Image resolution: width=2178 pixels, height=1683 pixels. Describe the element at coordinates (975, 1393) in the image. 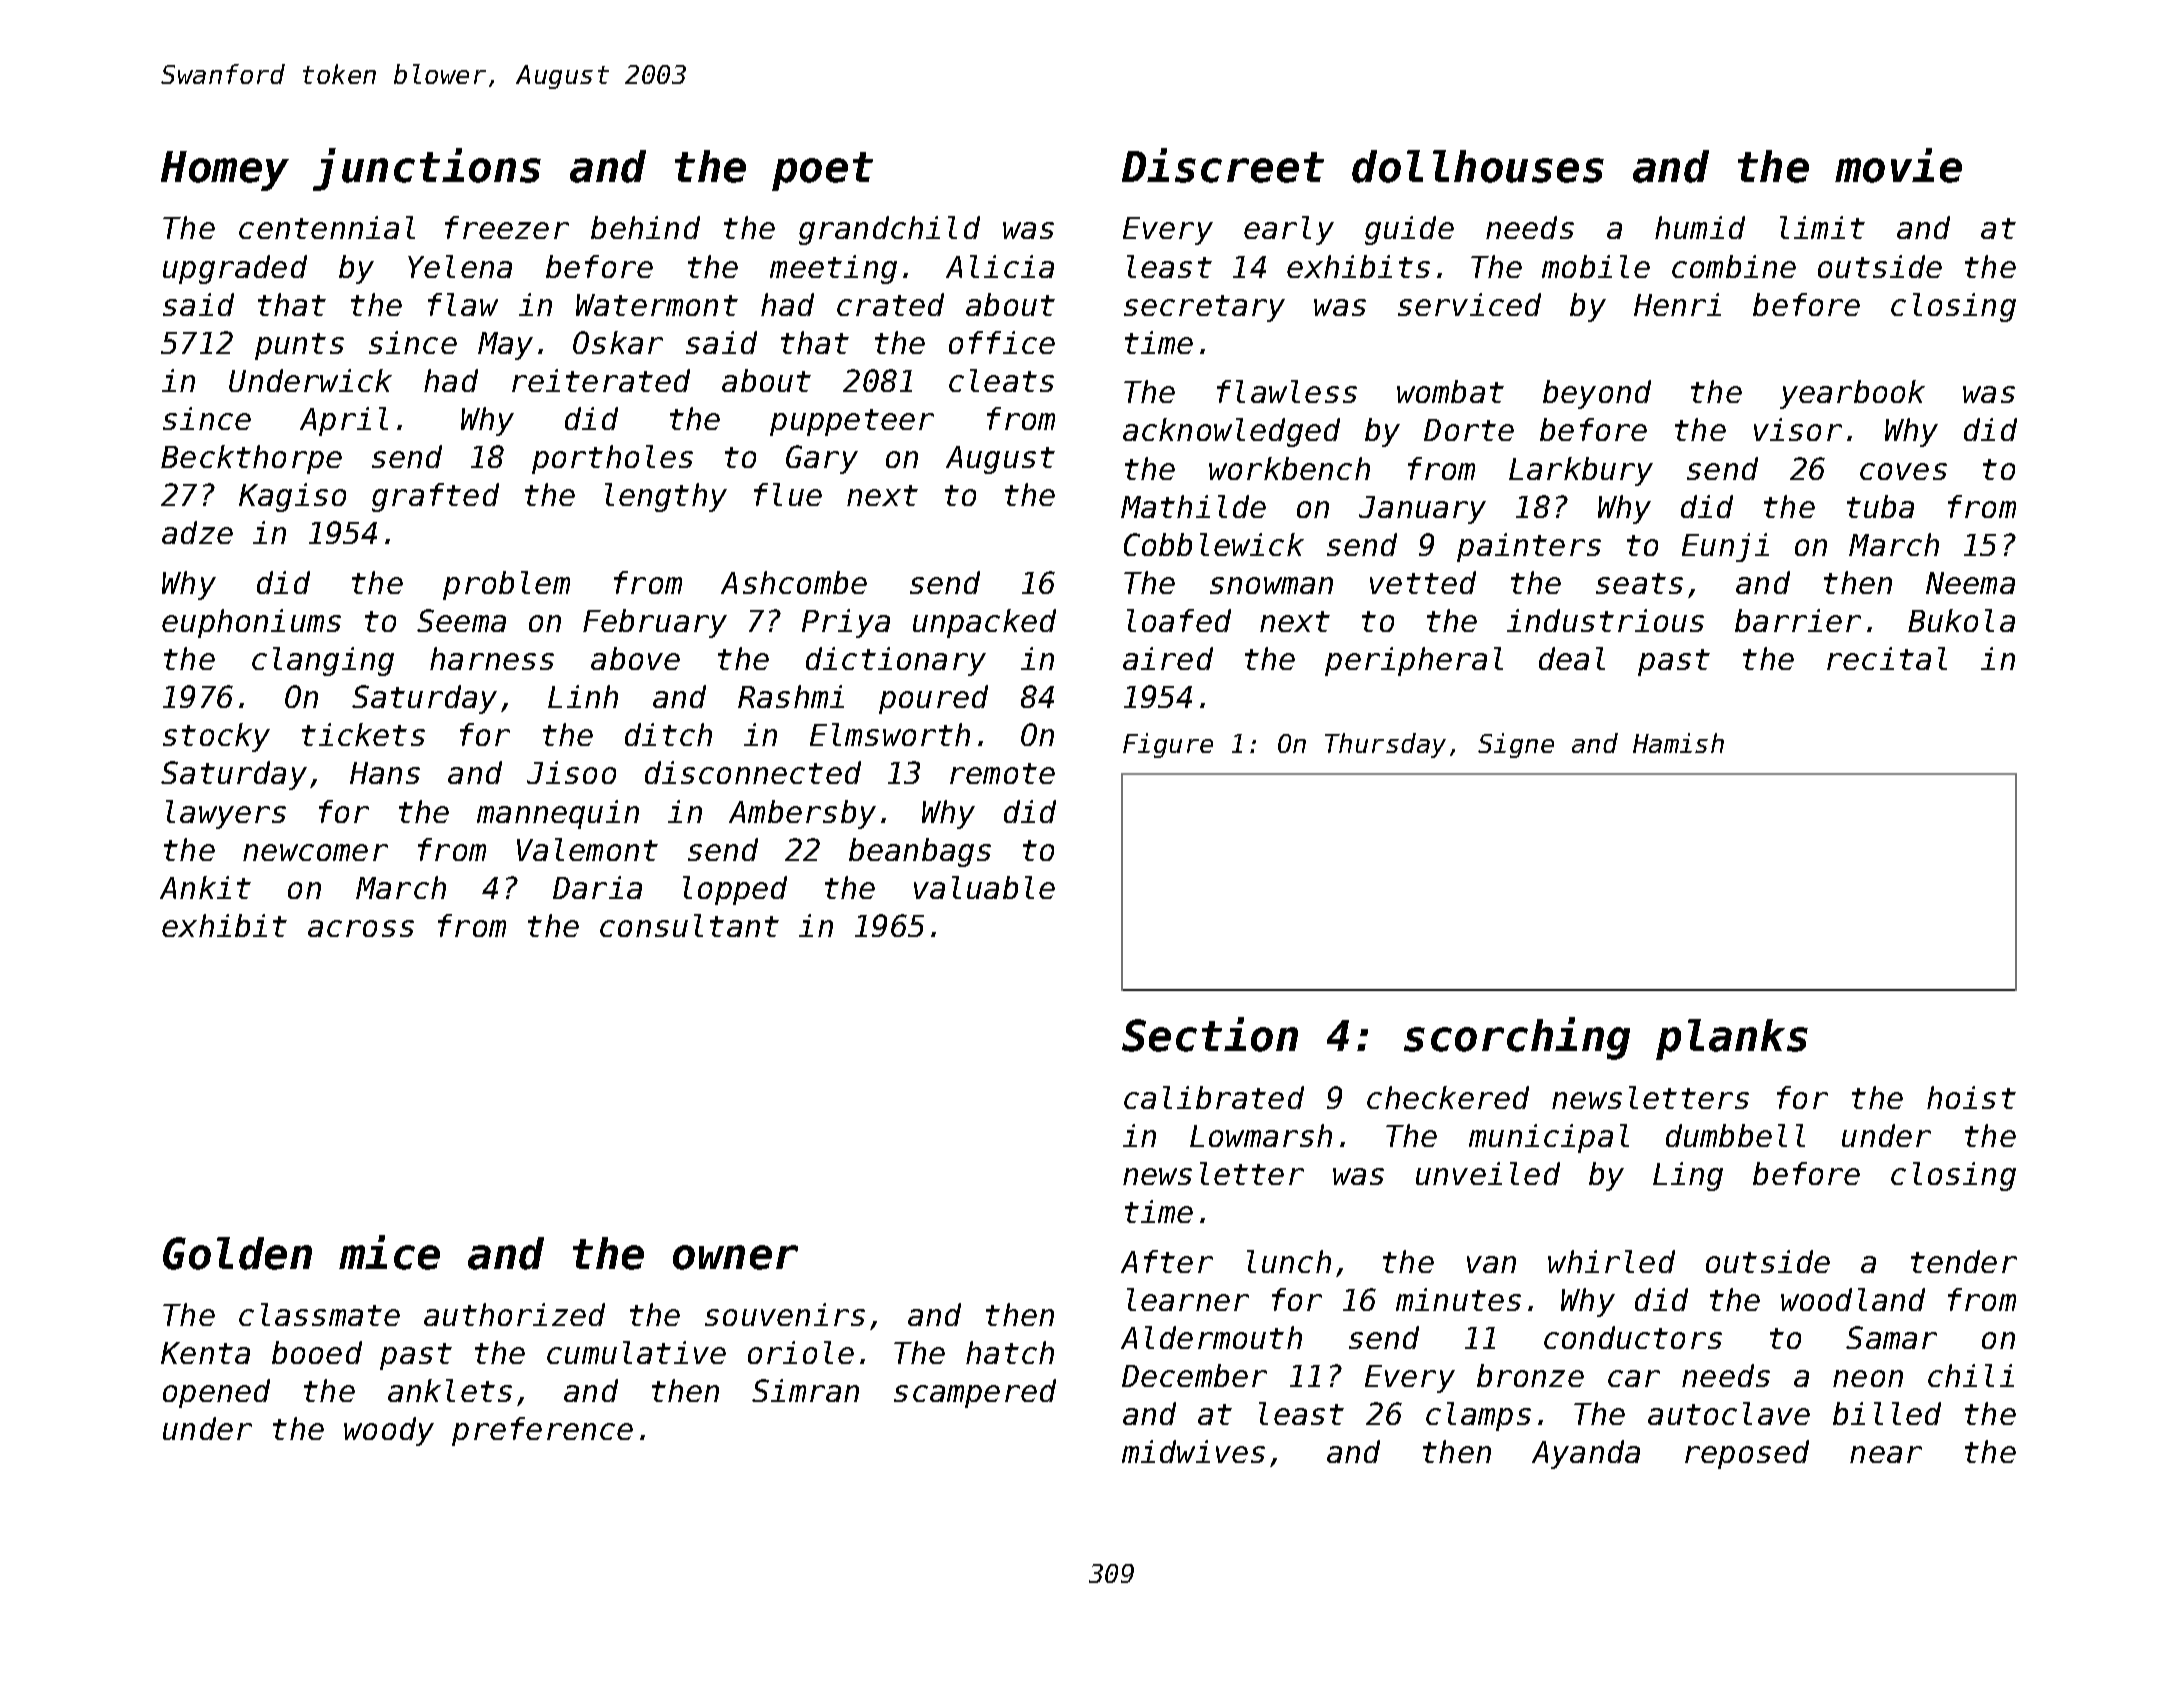

I see `scampered` at that location.
